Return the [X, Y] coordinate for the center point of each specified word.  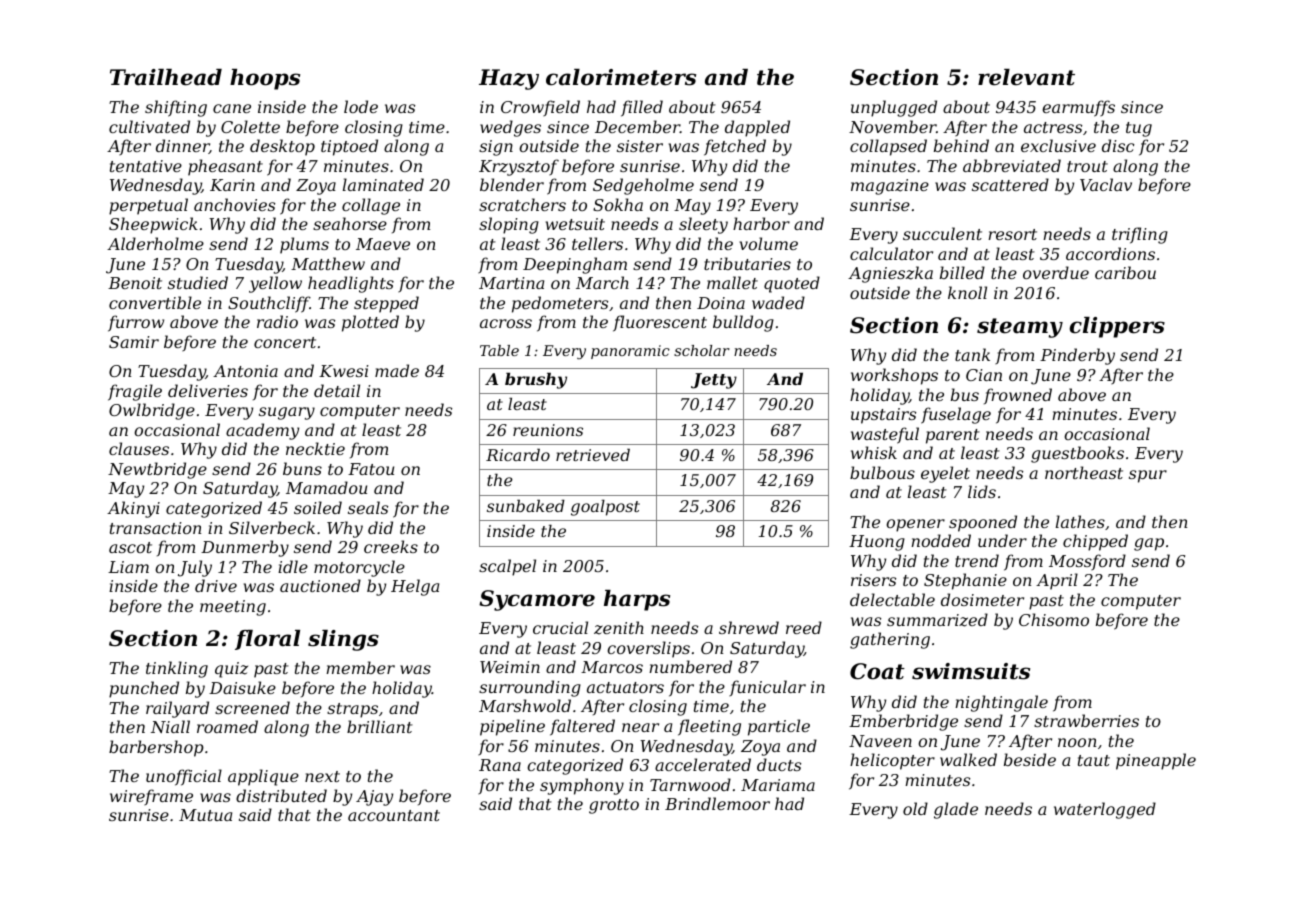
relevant [1026, 77]
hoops [265, 79]
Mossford [1087, 562]
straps [352, 710]
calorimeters [621, 77]
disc [1118, 145]
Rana [500, 765]
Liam [128, 567]
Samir [134, 342]
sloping [509, 225]
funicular [767, 688]
